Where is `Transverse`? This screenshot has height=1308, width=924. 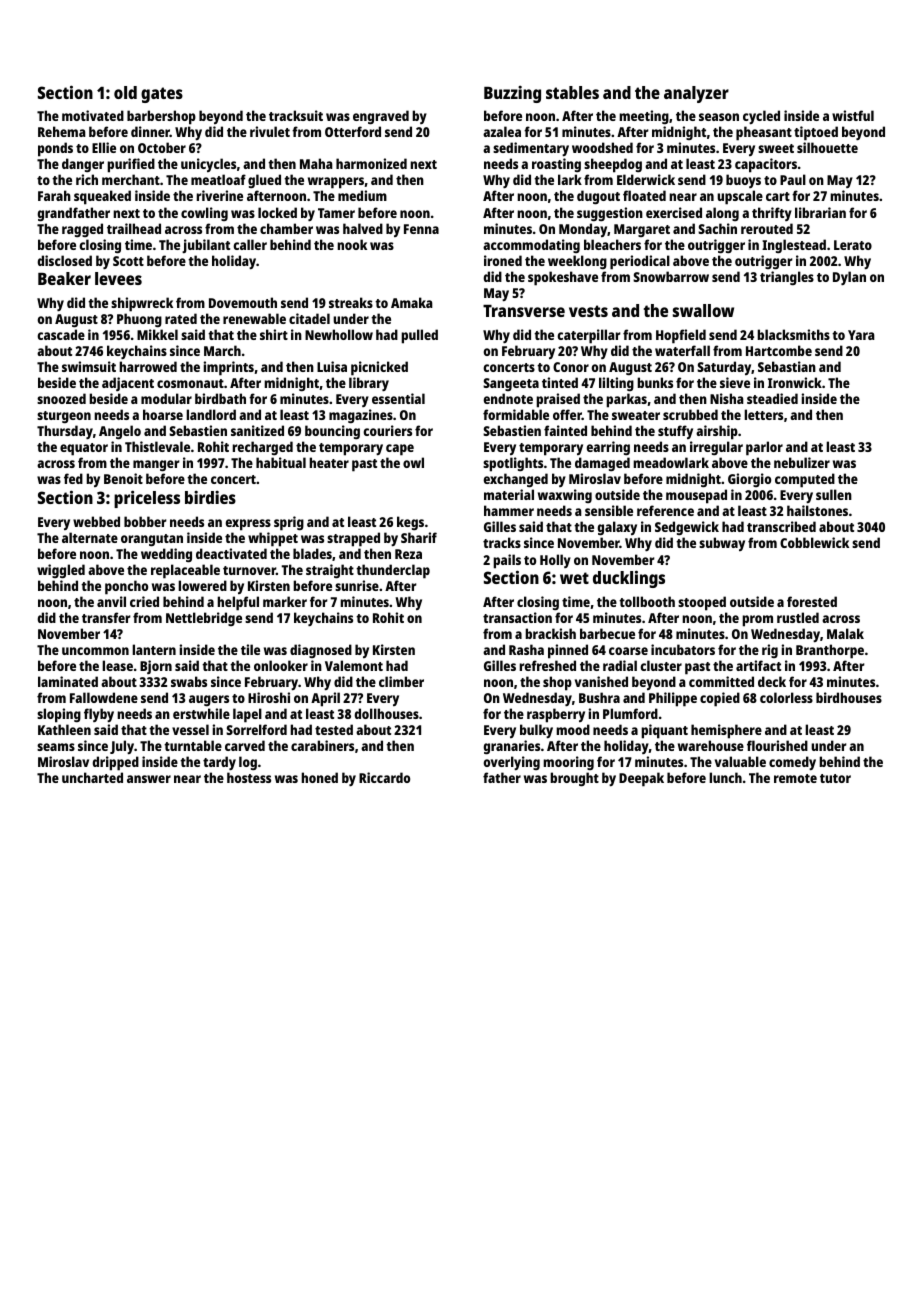 Transverse is located at coordinates (524, 311).
